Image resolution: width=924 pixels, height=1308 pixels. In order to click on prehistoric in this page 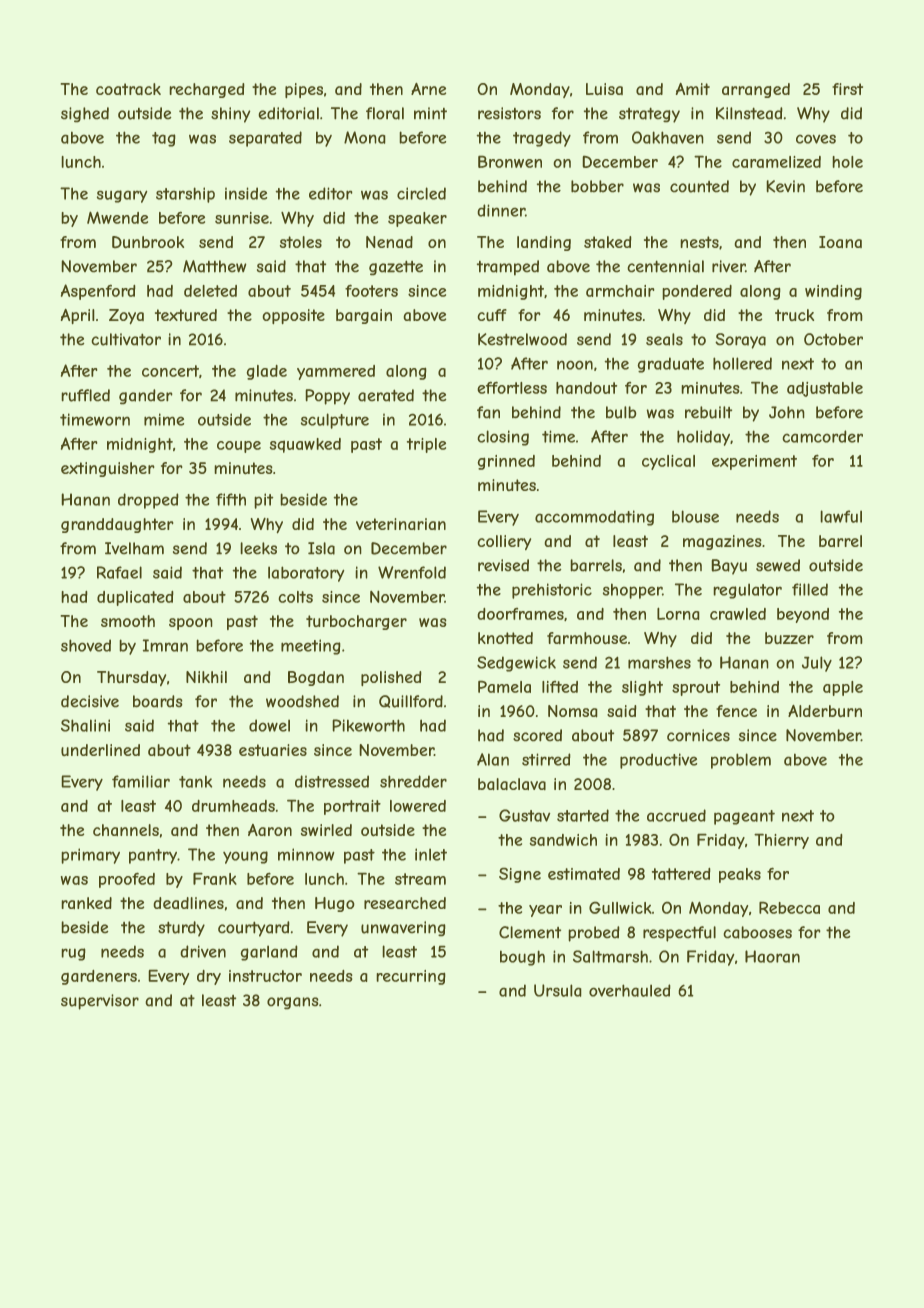, I will do `click(552, 591)`.
